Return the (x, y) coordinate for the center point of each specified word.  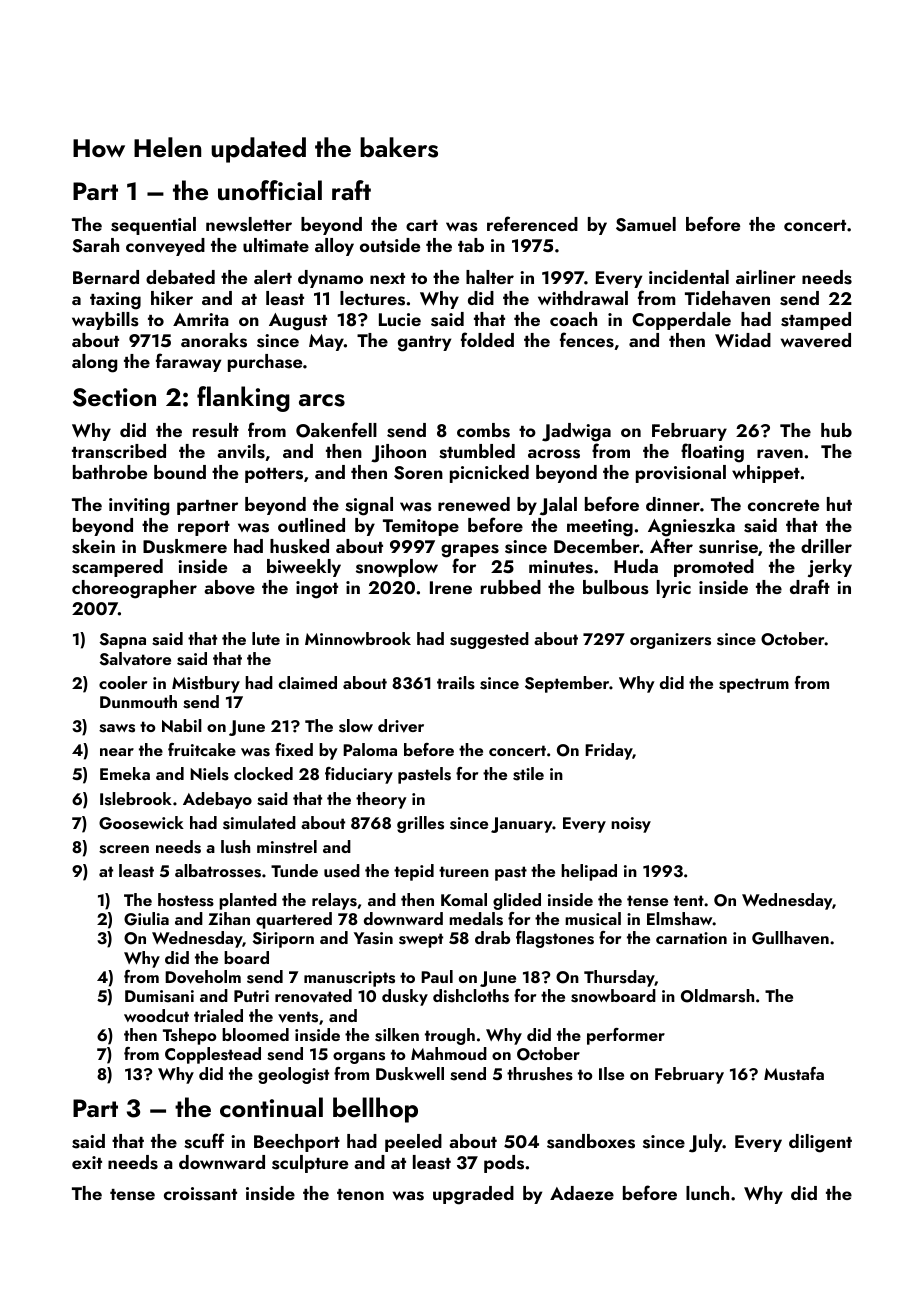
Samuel (646, 224)
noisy (631, 825)
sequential (153, 226)
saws (117, 728)
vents (298, 1017)
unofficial (270, 190)
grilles (420, 824)
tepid (414, 872)
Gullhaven (790, 938)
